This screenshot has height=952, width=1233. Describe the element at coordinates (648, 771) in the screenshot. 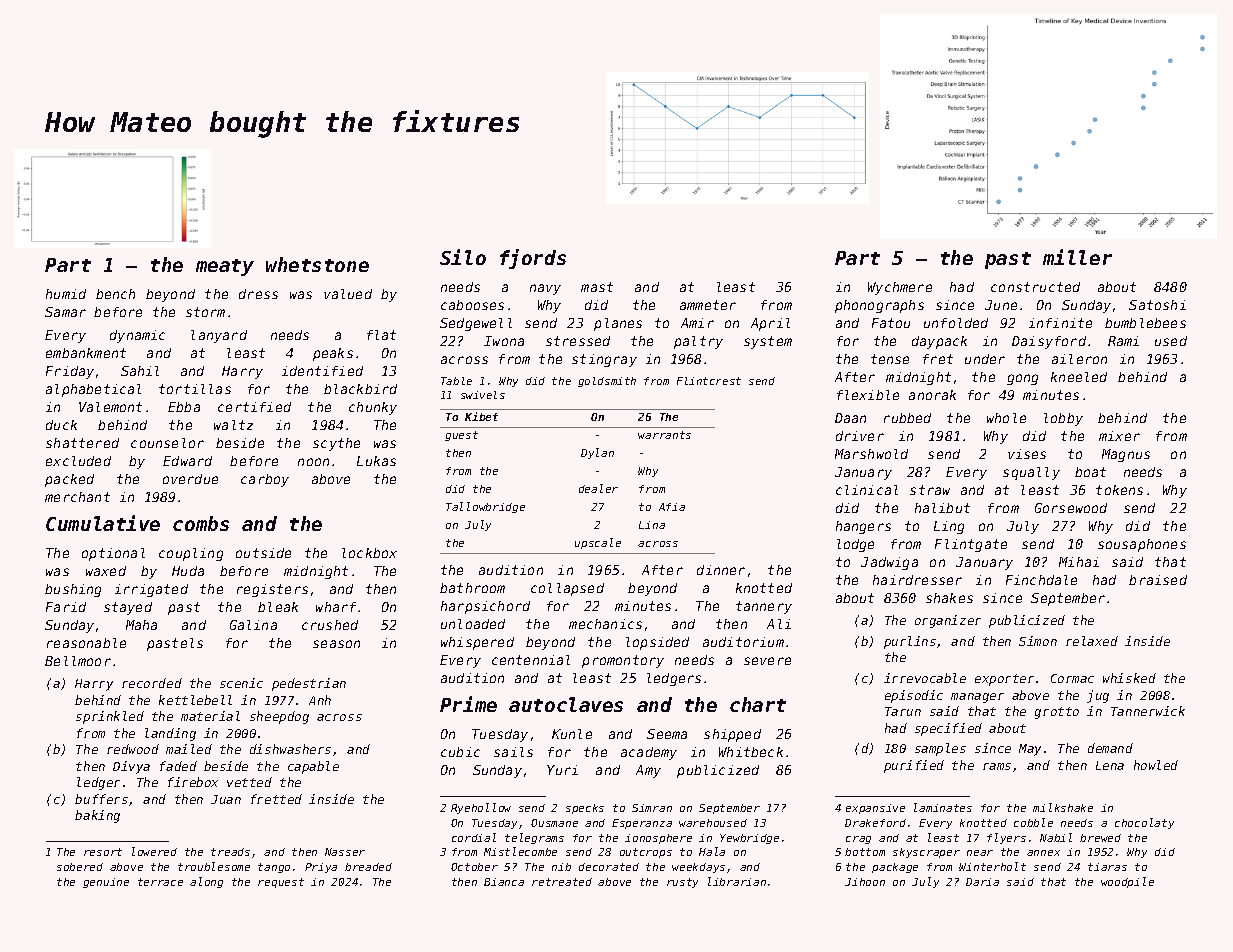

I see `Amy` at that location.
